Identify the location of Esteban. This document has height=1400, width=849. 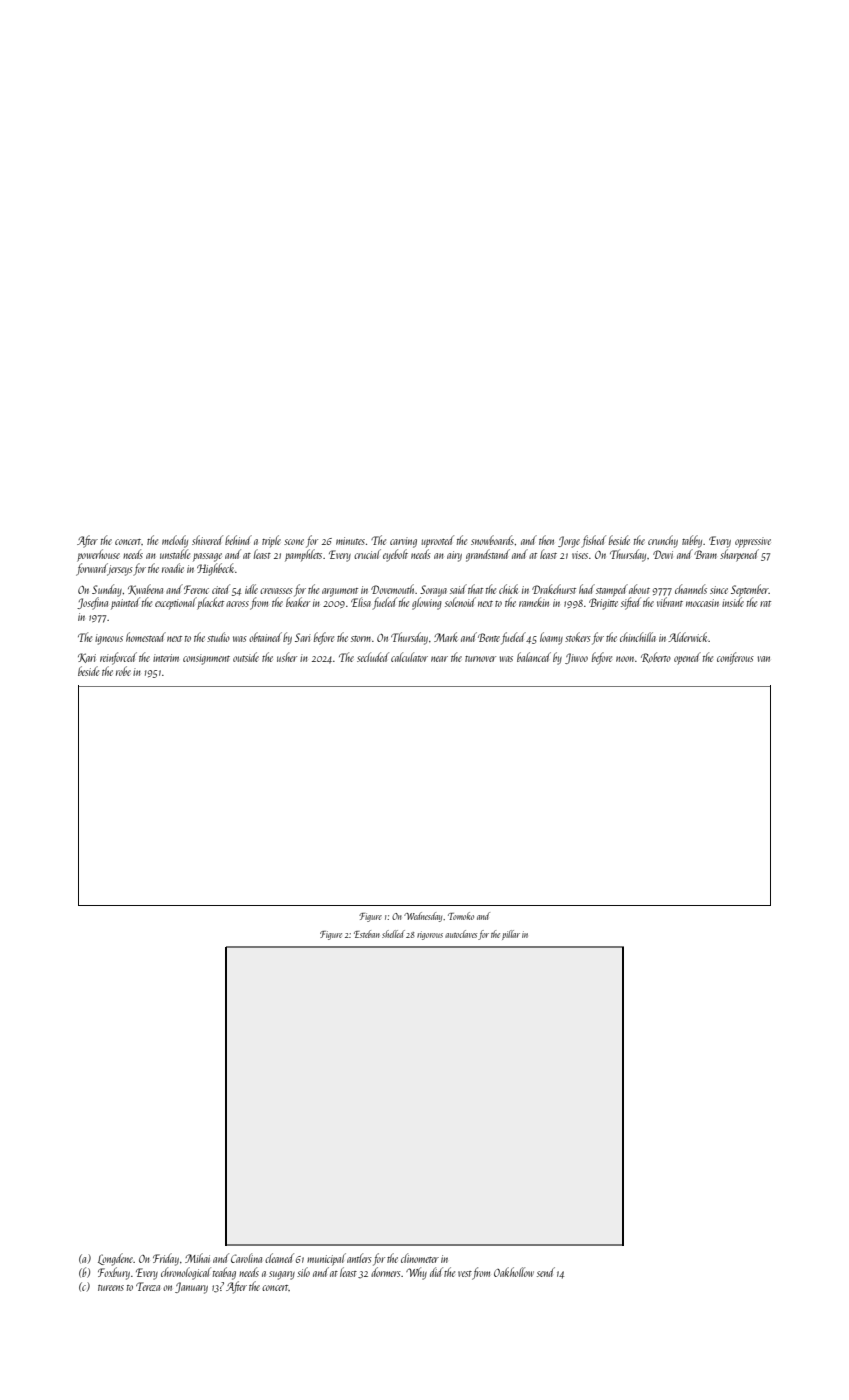
(367, 934).
